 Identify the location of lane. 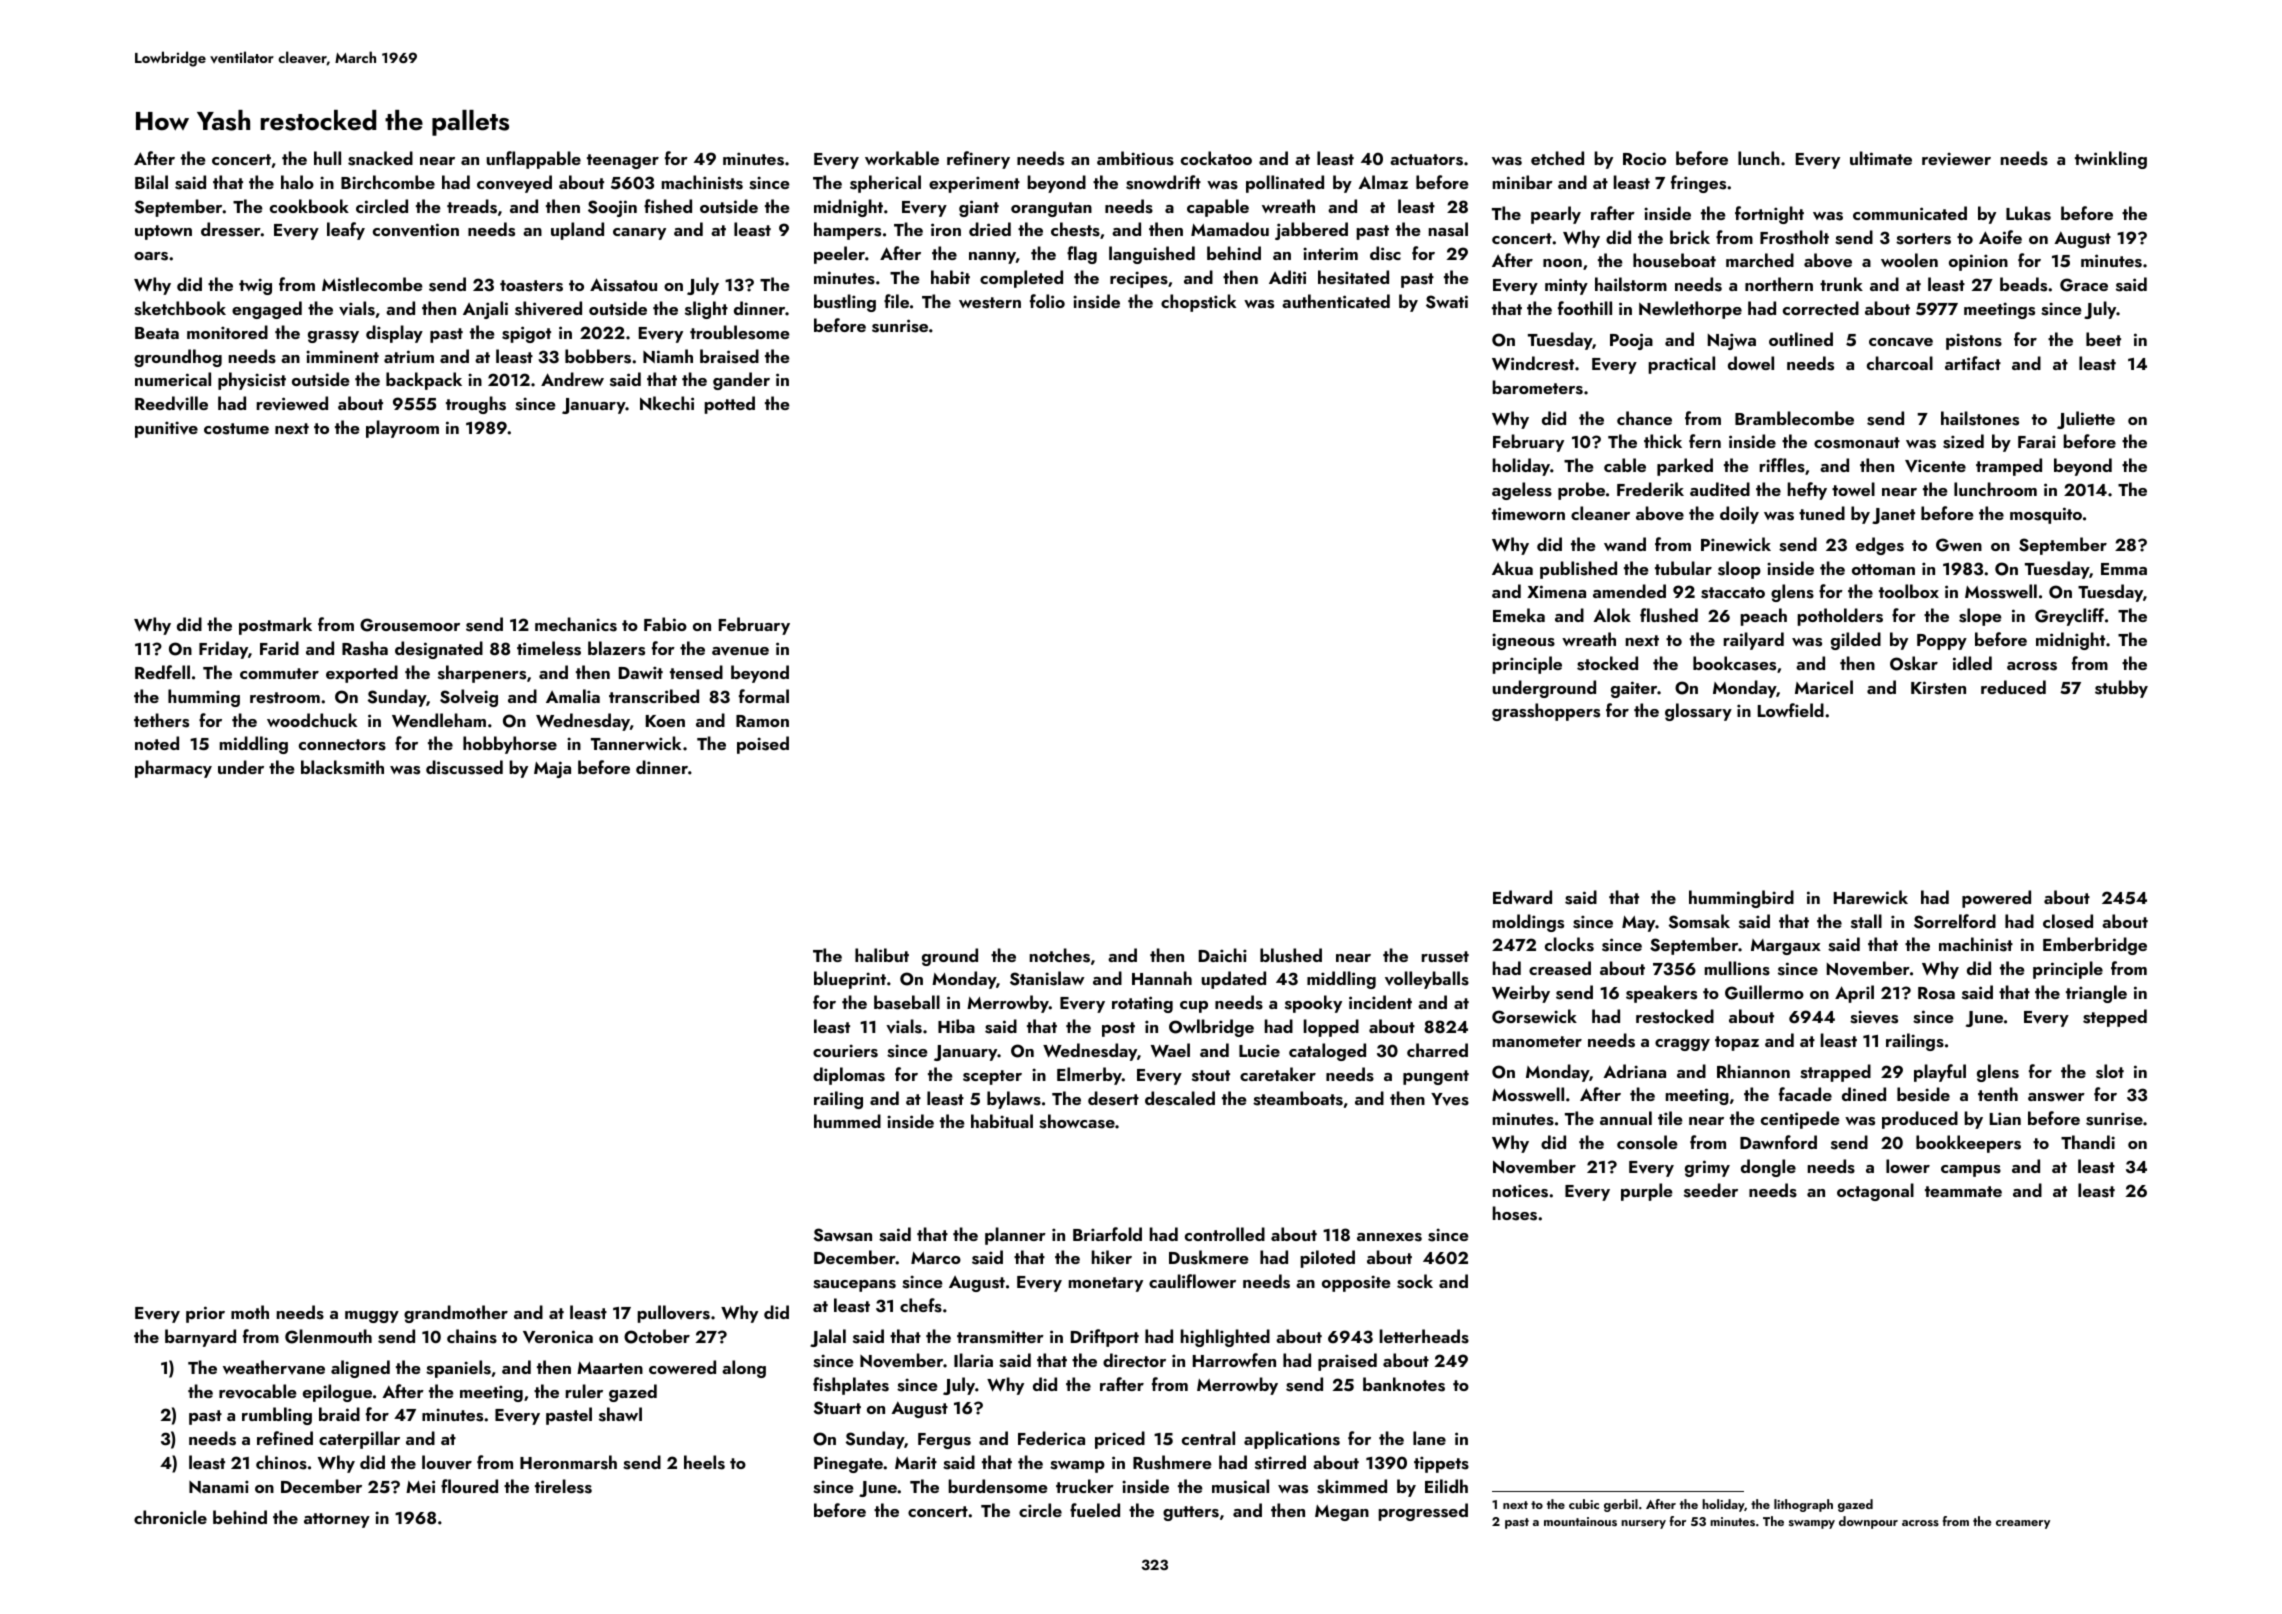
(1429, 1438).
